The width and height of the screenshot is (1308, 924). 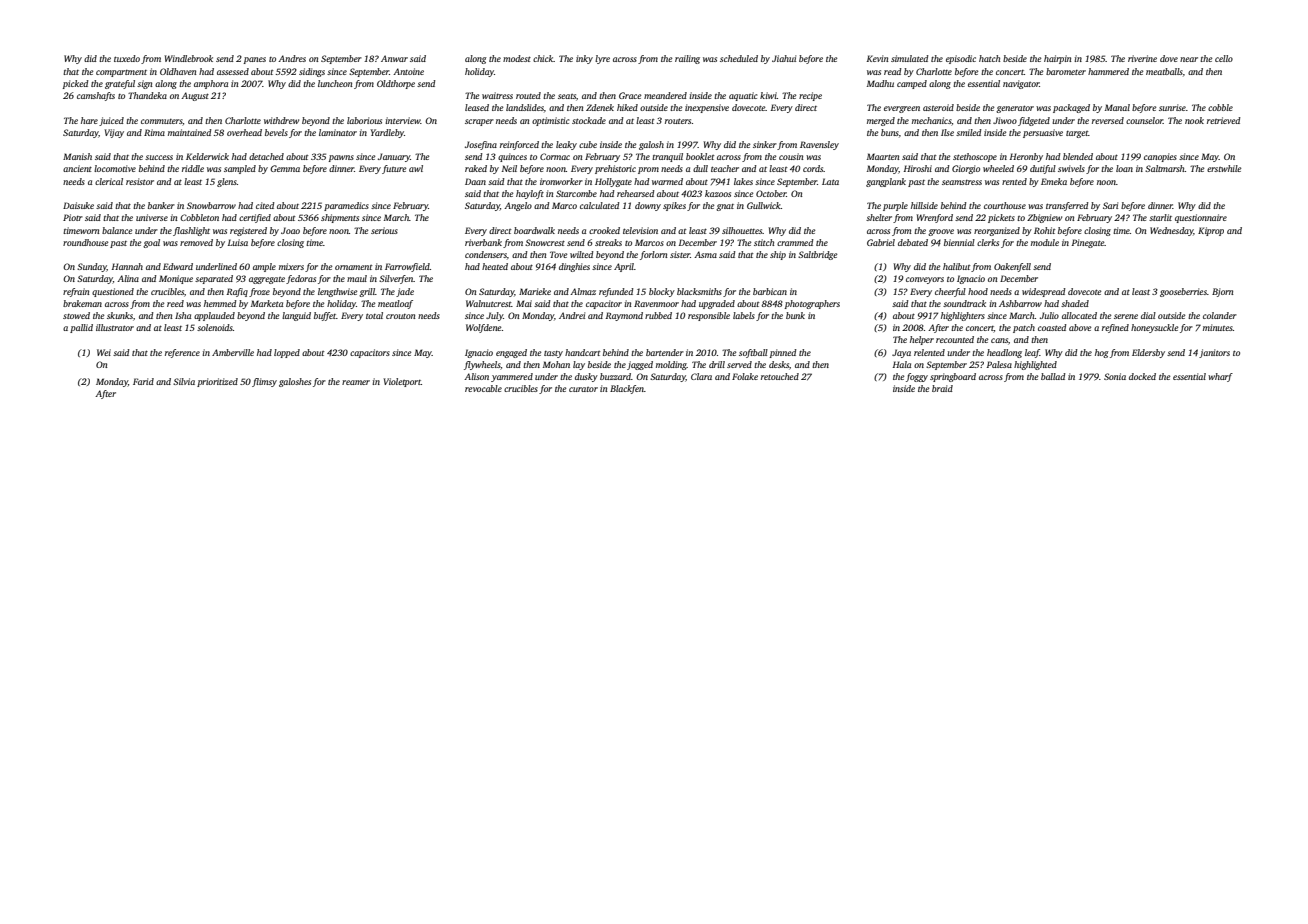 I want to click on Manish, so click(x=77, y=156).
